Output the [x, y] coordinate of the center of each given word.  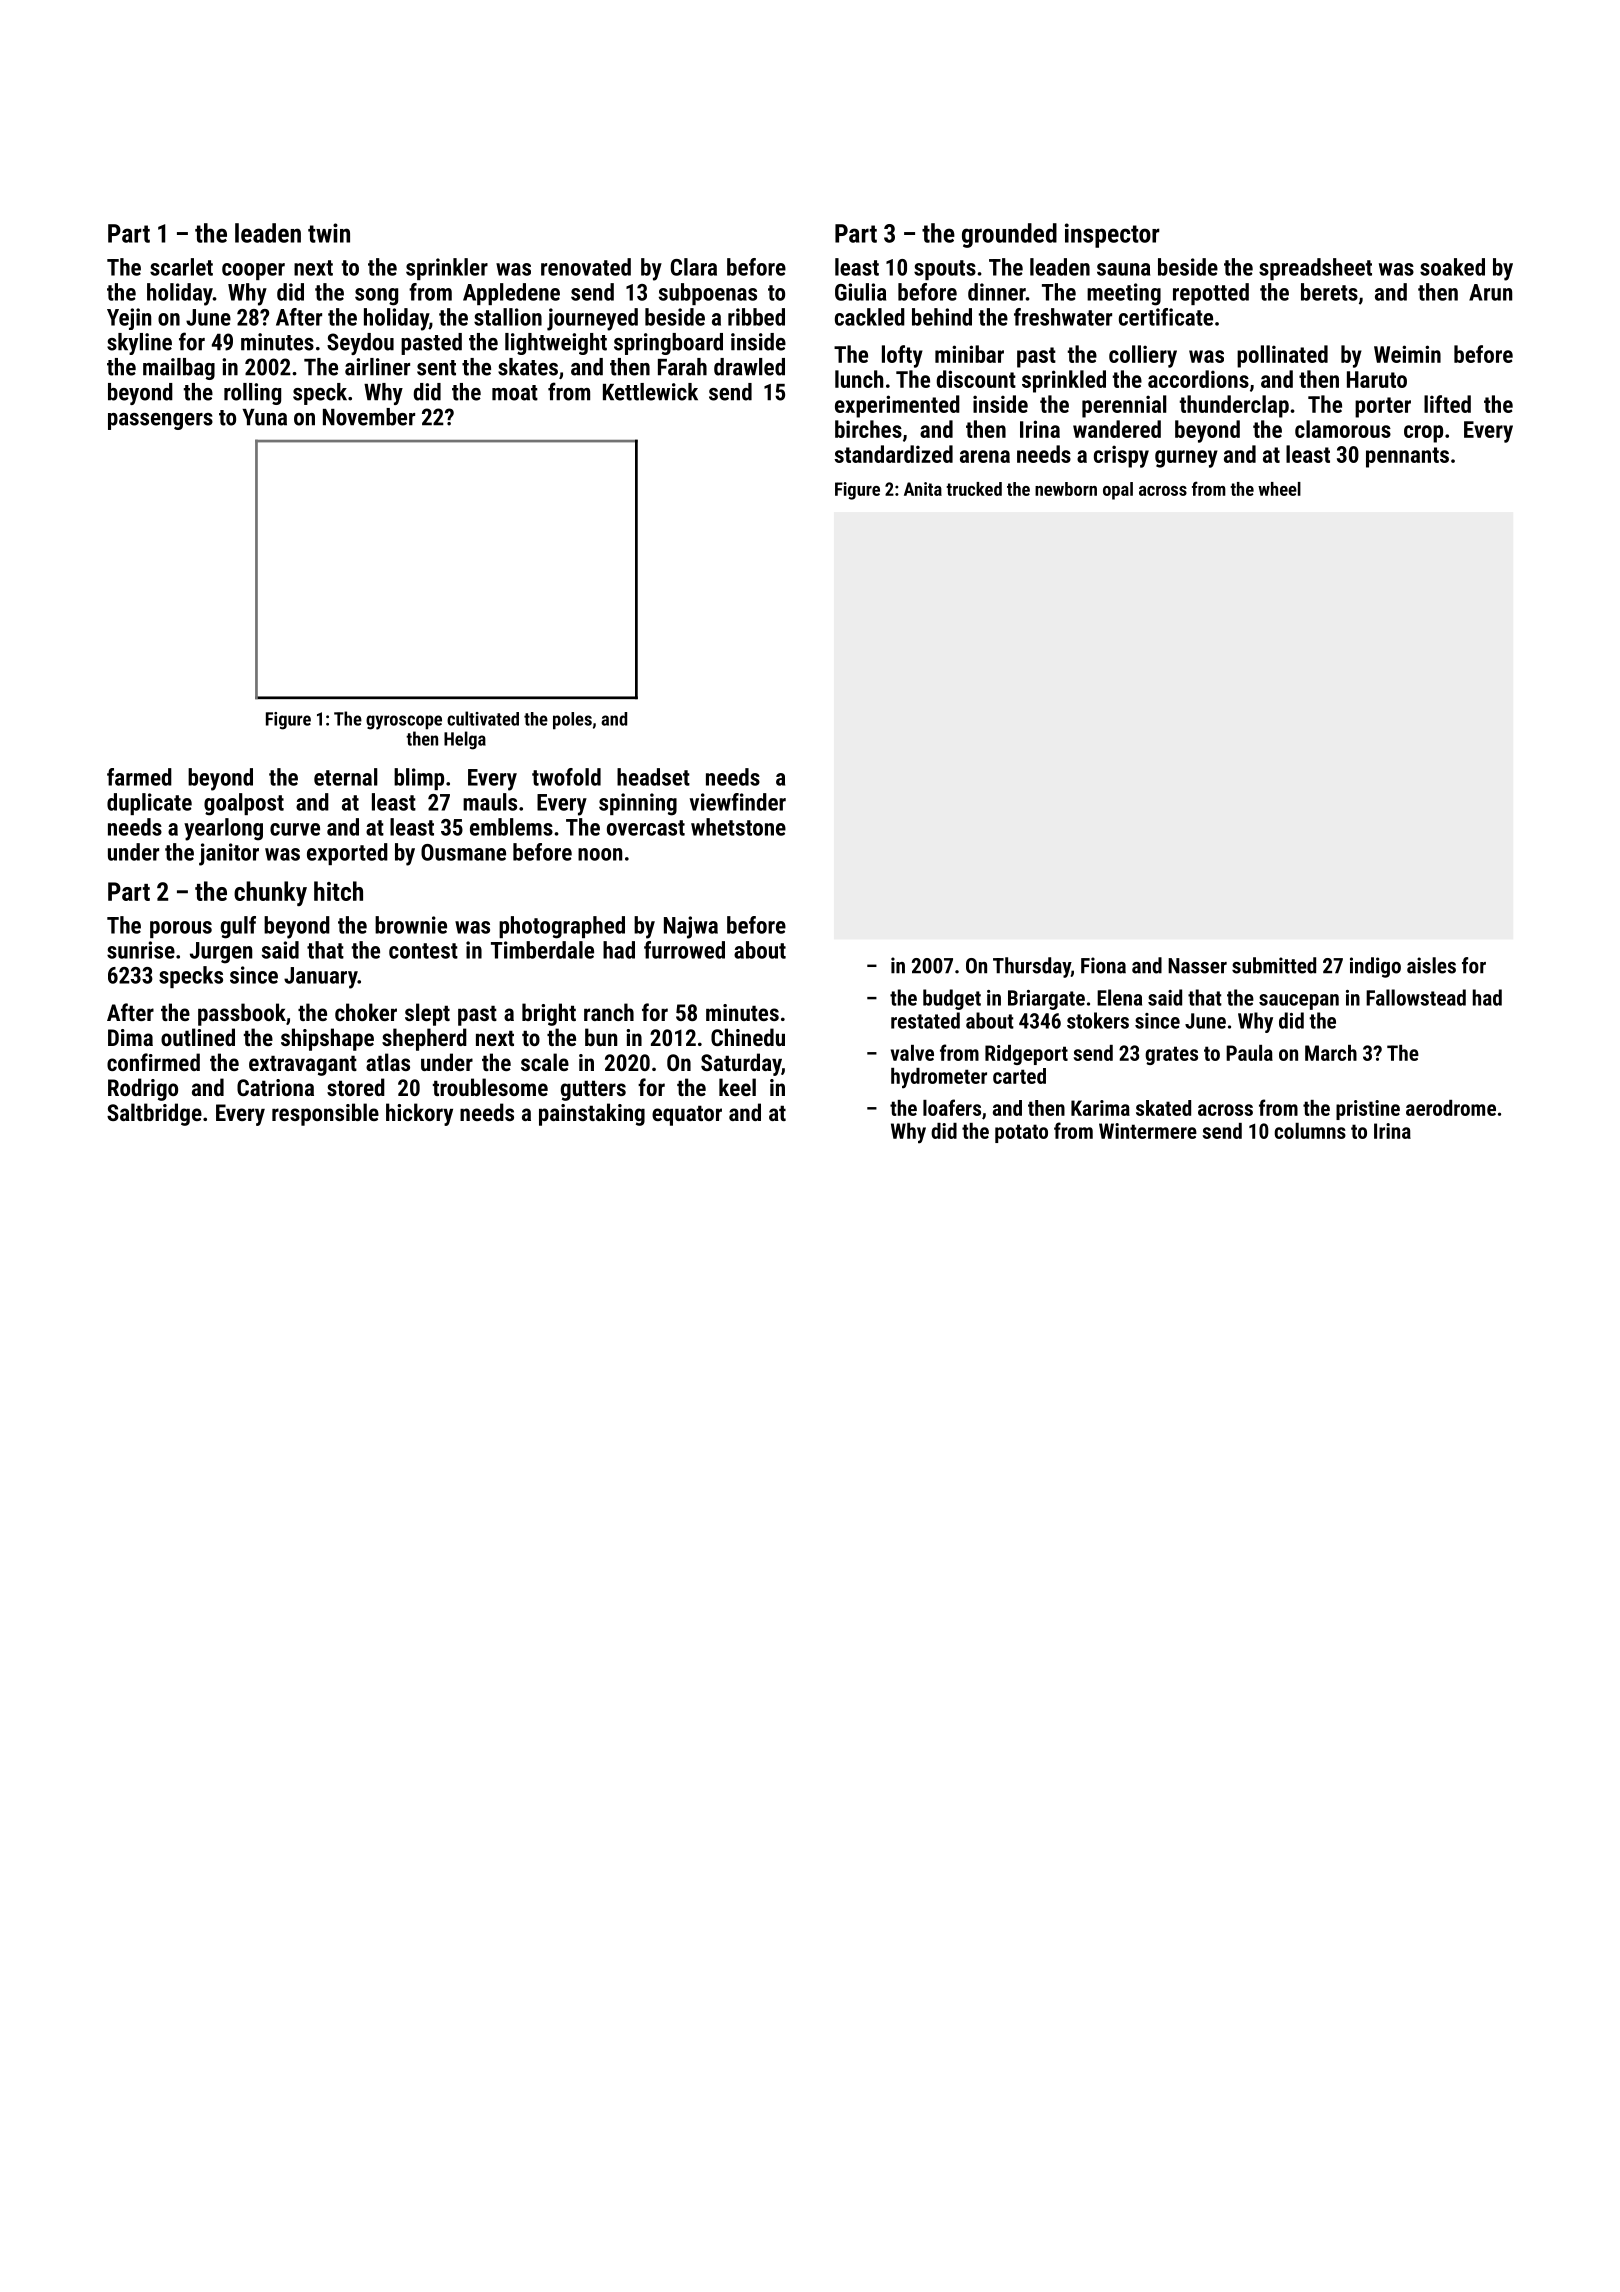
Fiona [1103, 965]
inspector [1112, 235]
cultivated [483, 718]
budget [952, 999]
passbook [242, 1014]
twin [329, 233]
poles [572, 721]
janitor [229, 854]
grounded [1009, 235]
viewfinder [738, 802]
